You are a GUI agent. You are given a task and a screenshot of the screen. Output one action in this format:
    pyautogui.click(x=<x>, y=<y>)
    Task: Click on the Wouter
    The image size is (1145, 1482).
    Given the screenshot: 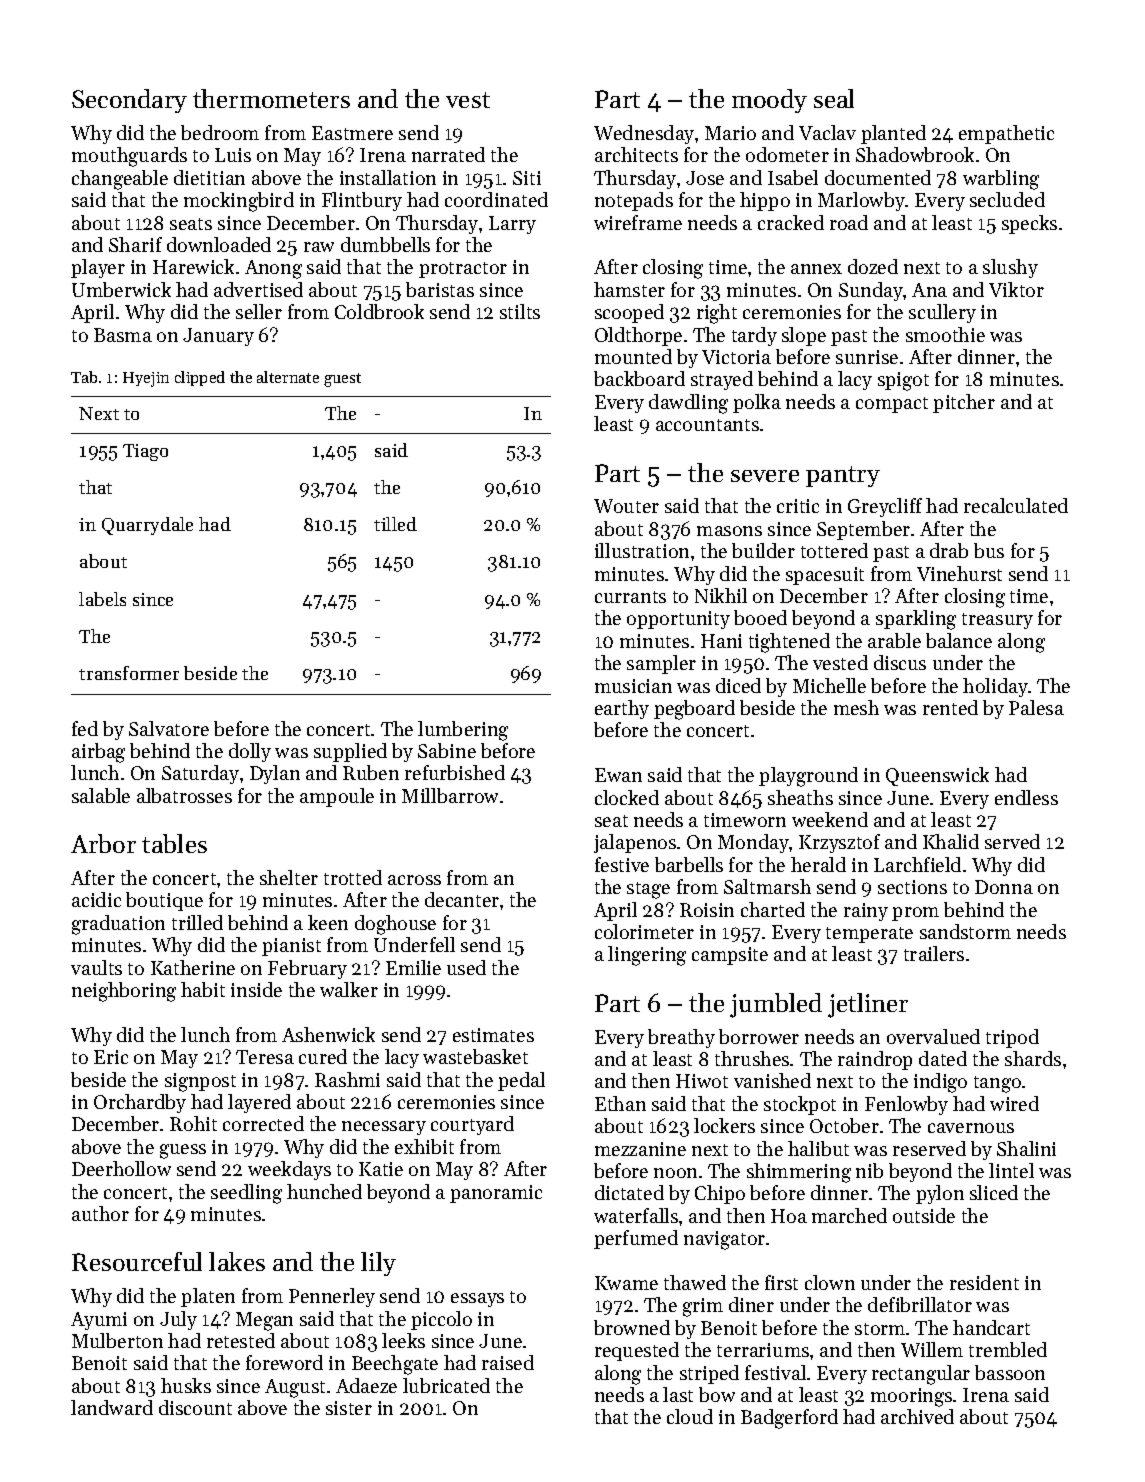 What is the action you would take?
    pyautogui.click(x=626, y=506)
